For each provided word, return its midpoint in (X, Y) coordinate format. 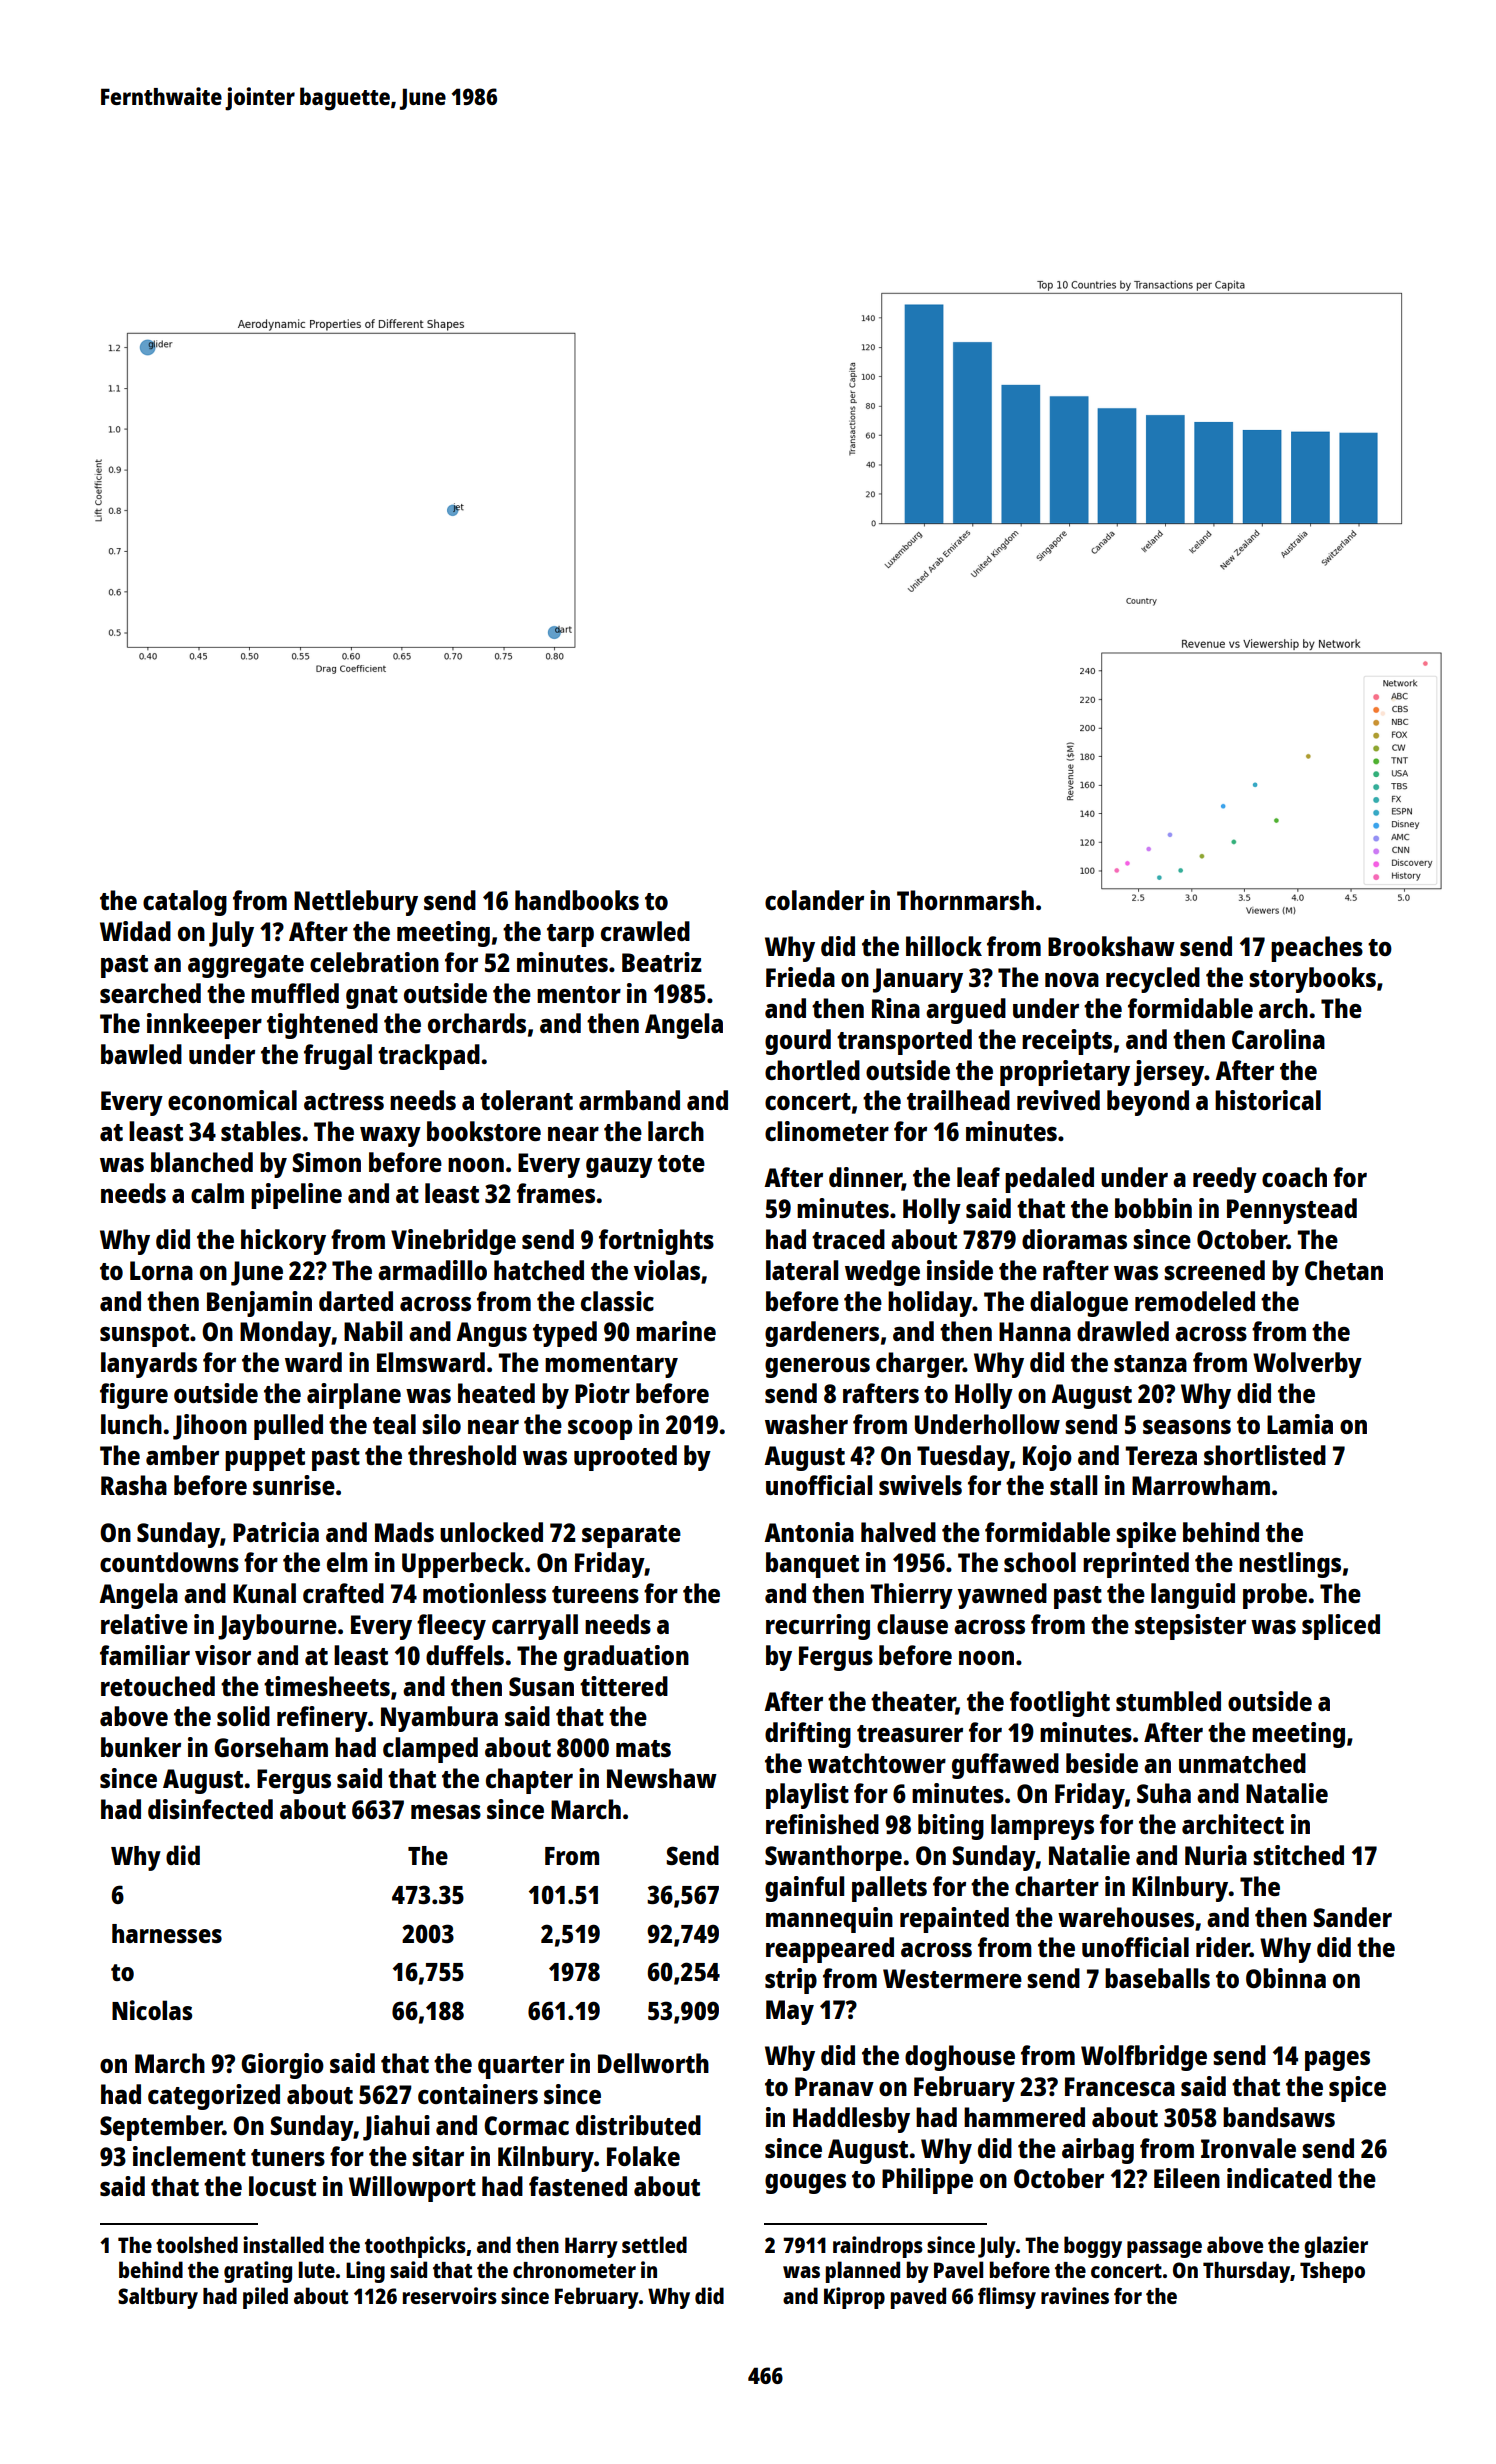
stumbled (1168, 1701)
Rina (896, 1008)
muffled (295, 993)
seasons (1187, 1427)
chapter (529, 1781)
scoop (600, 1430)
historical (1268, 1100)
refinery (322, 1719)
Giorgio (282, 2066)
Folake (643, 2156)
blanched (202, 1162)
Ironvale (1248, 2148)
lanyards (149, 1365)
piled (265, 2298)
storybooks (1312, 980)
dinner (865, 1178)
